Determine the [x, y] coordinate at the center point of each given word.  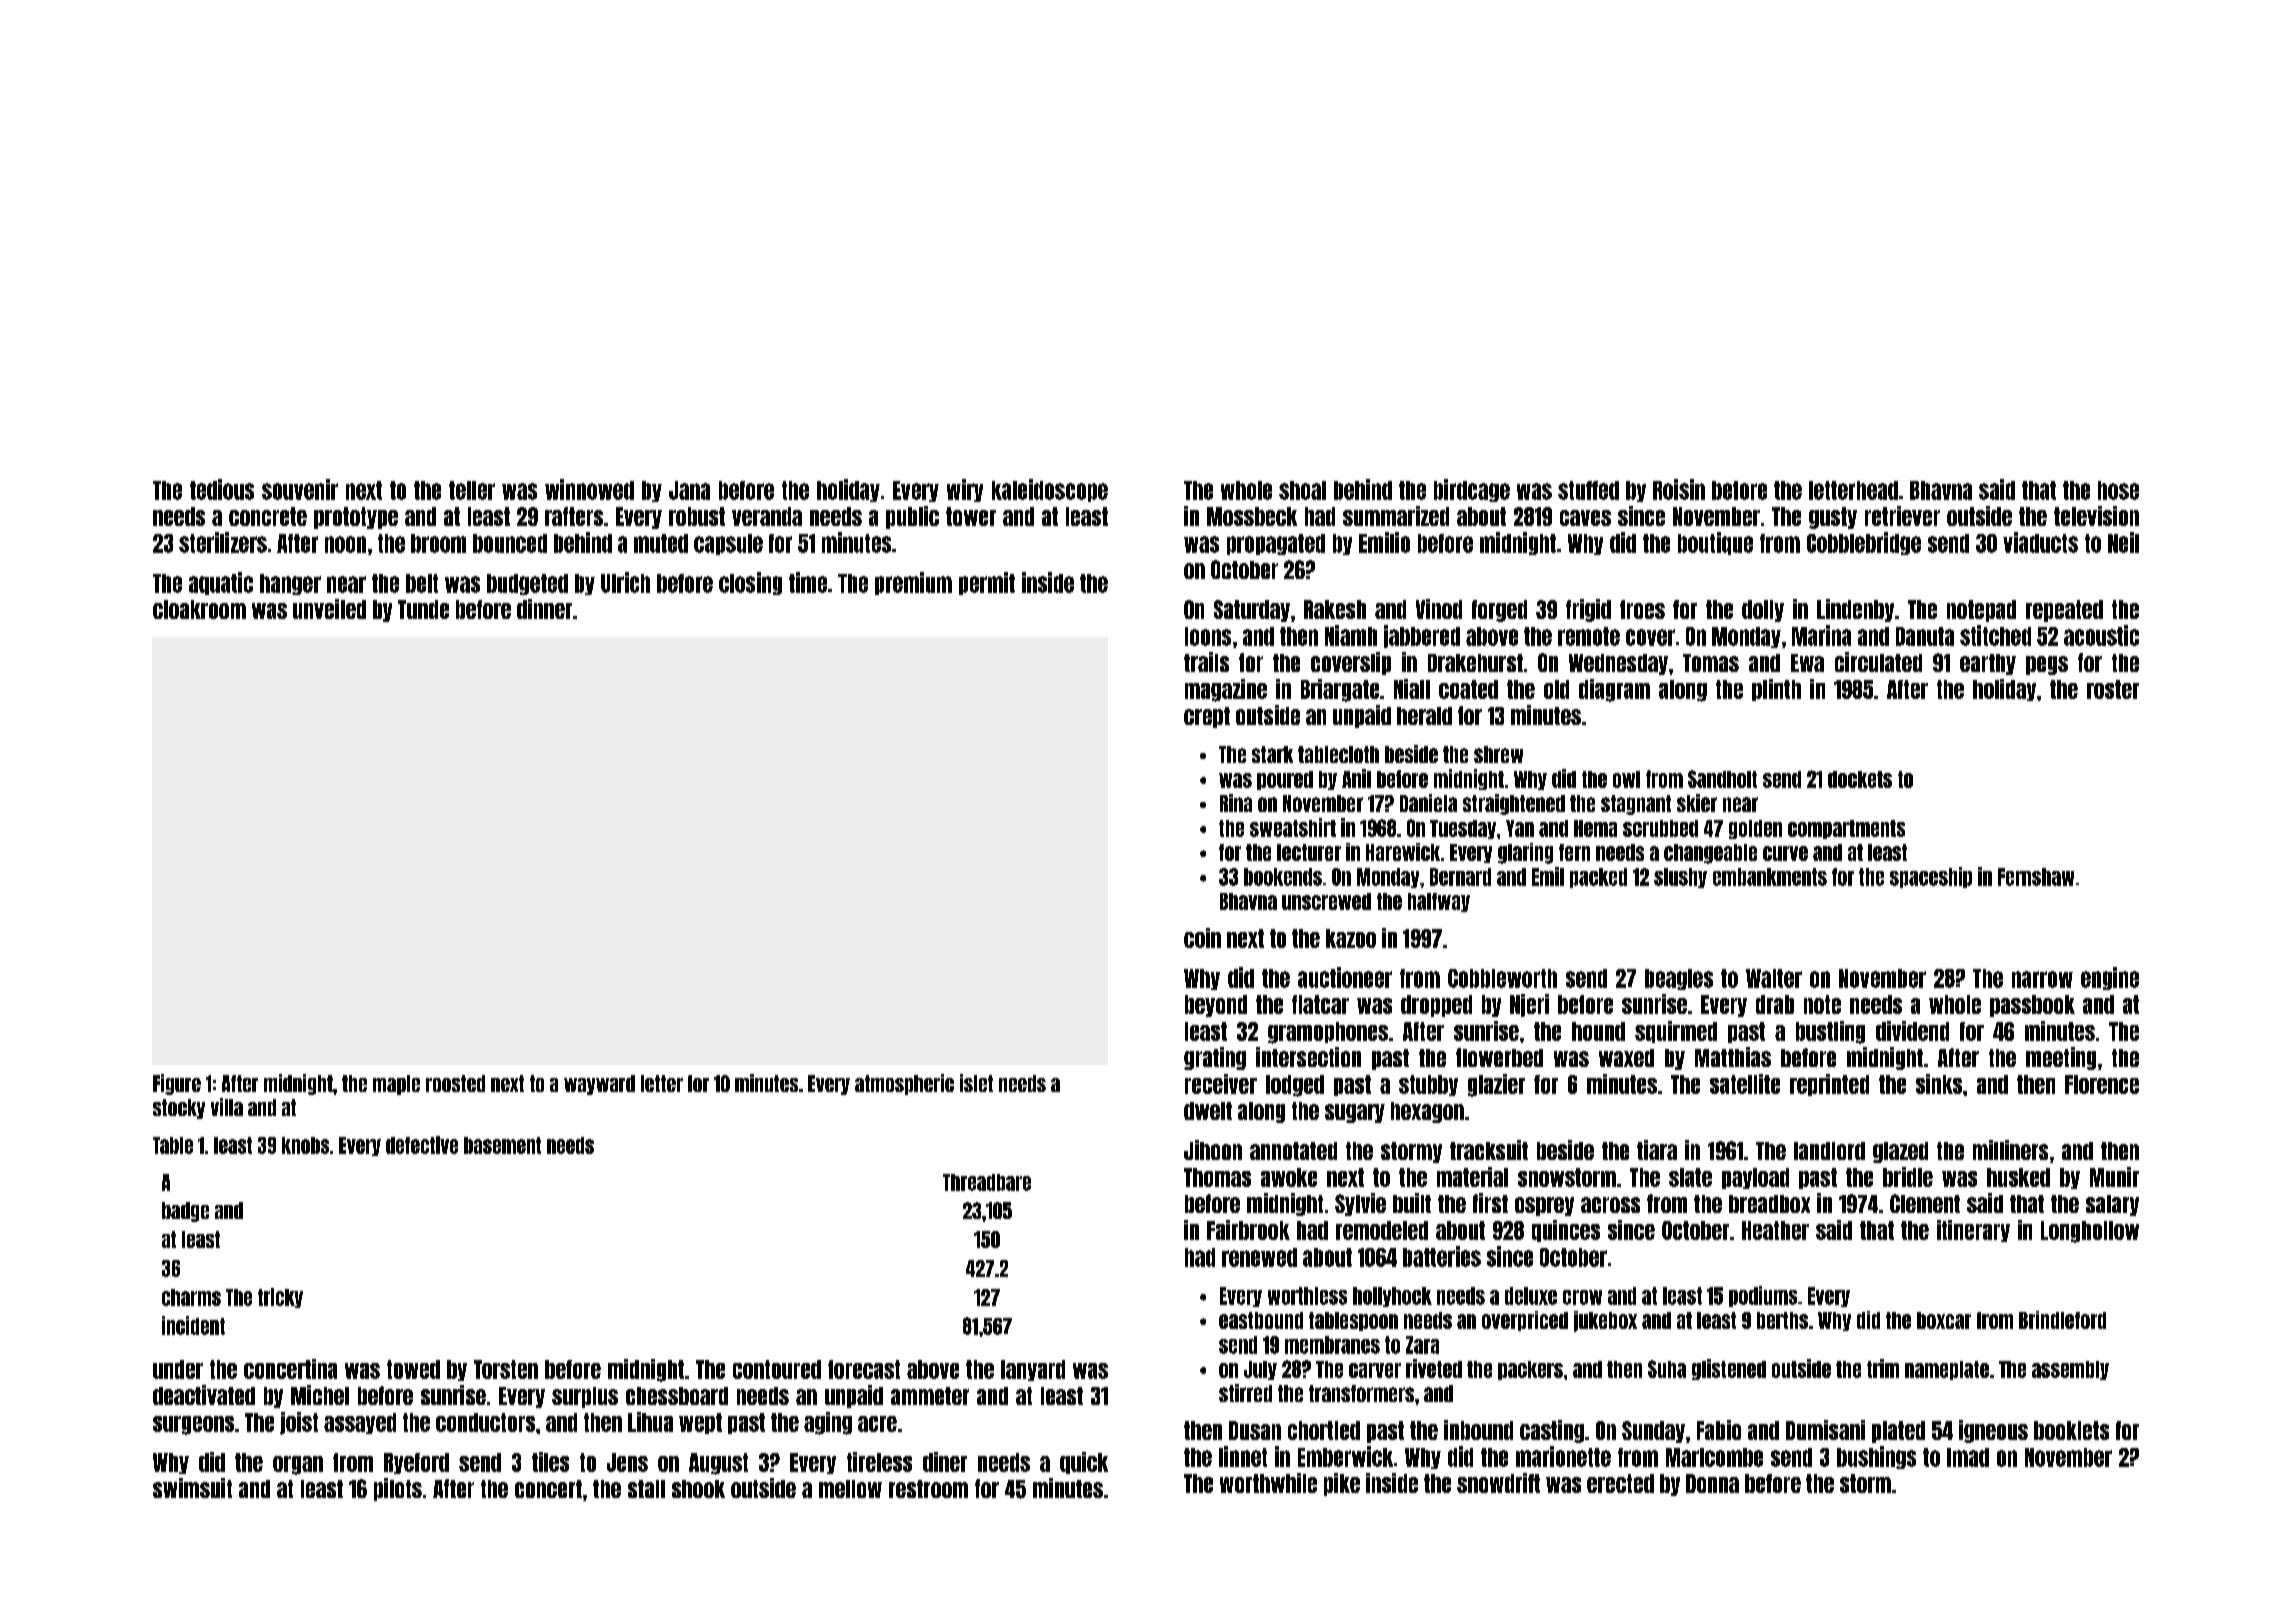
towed [413, 1369]
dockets [1860, 779]
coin [1202, 938]
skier [1697, 803]
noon [345, 544]
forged [1499, 611]
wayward [599, 1085]
